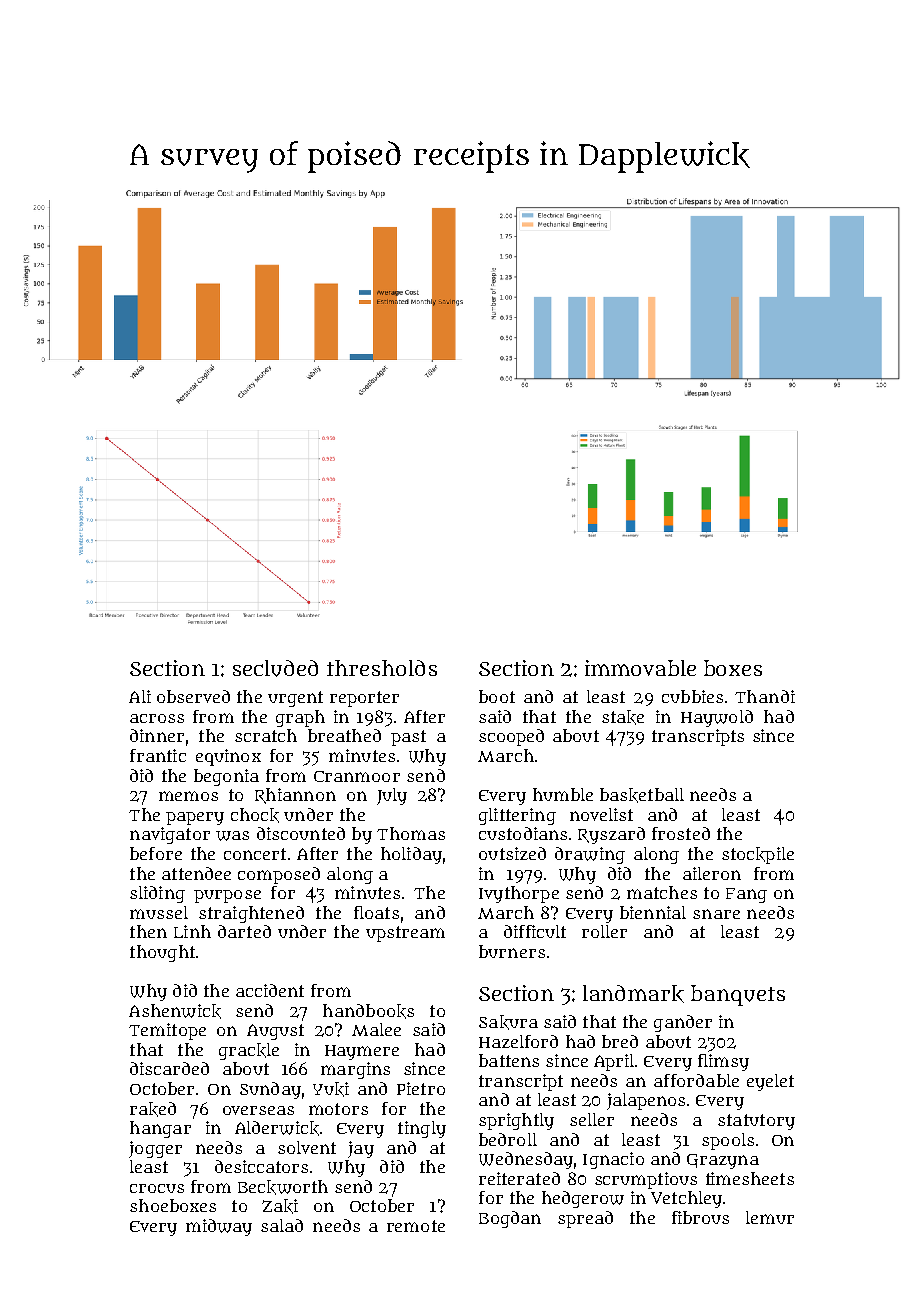 This screenshot has width=924, height=1314. Describe the element at coordinates (227, 896) in the screenshot. I see `purpose` at that location.
